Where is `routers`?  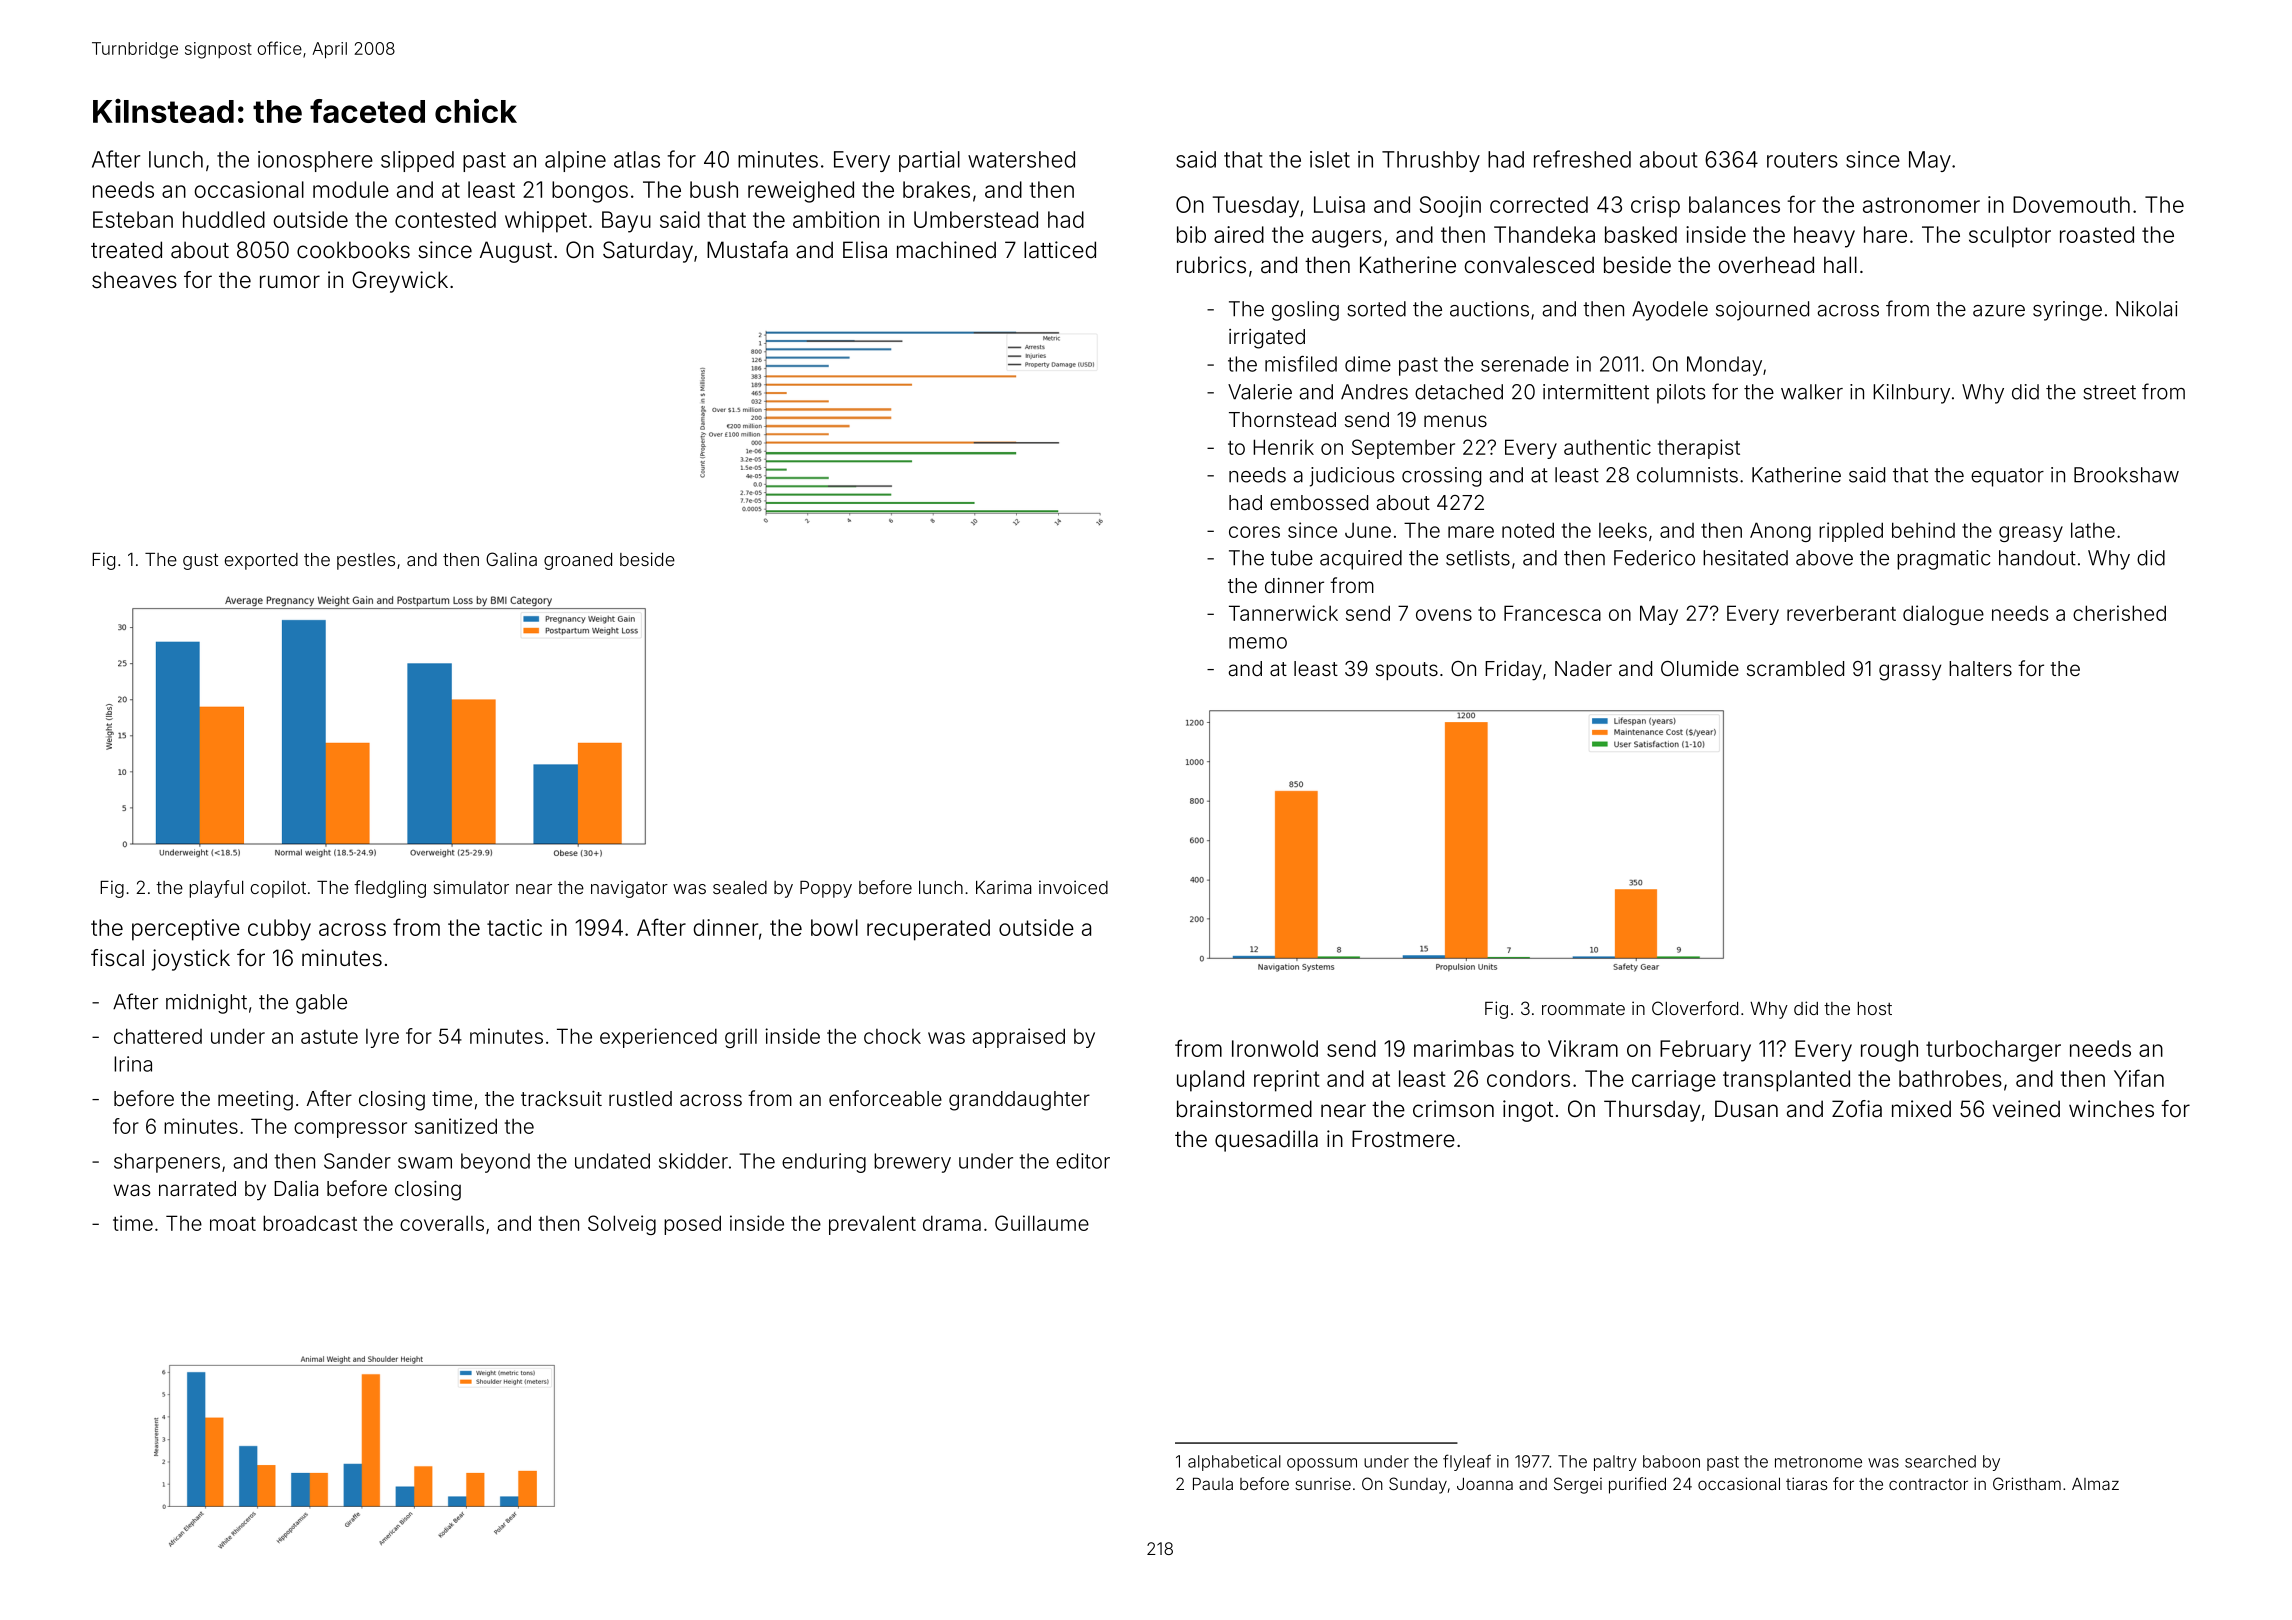
routers is located at coordinates (1802, 160).
